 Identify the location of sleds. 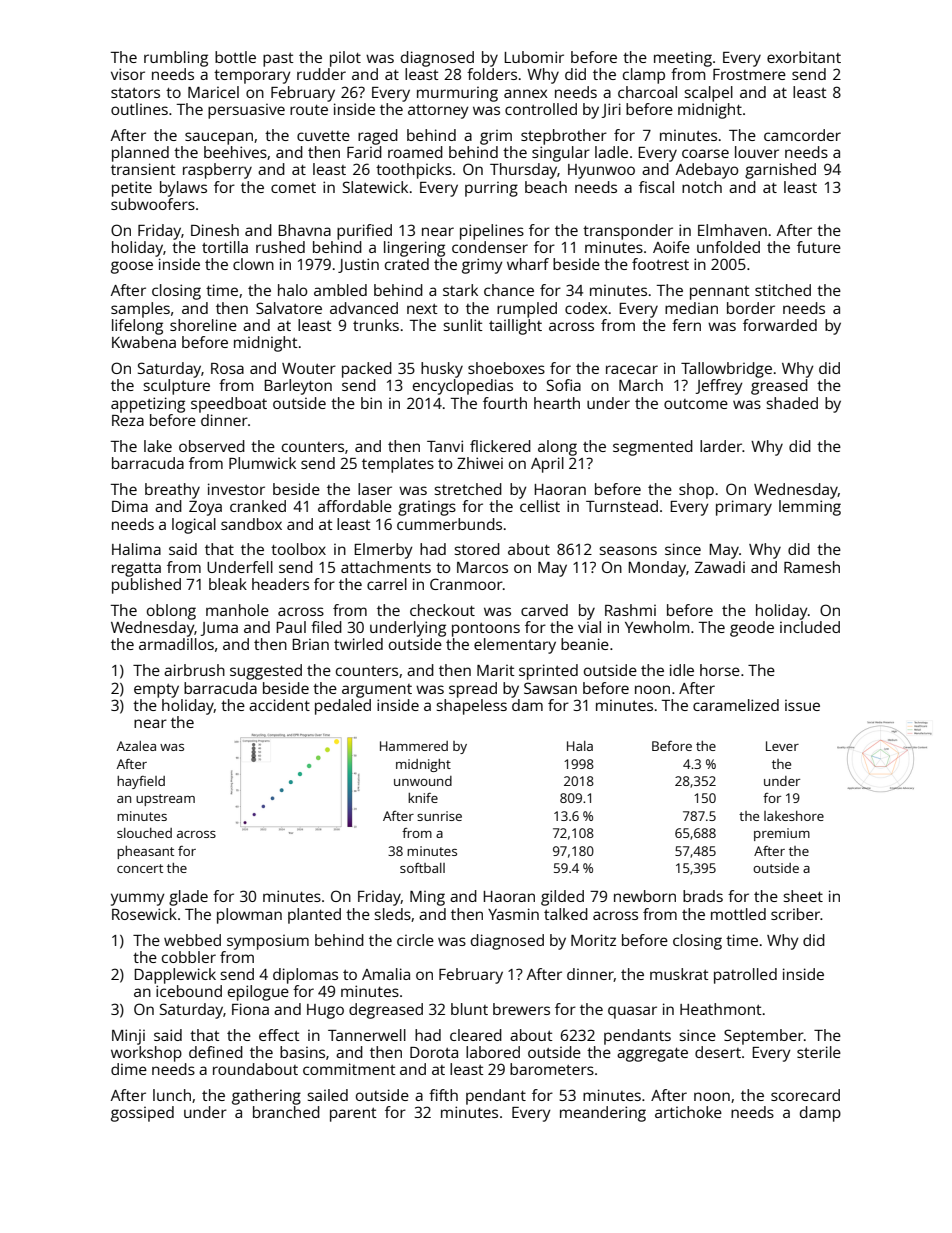
(392, 914).
